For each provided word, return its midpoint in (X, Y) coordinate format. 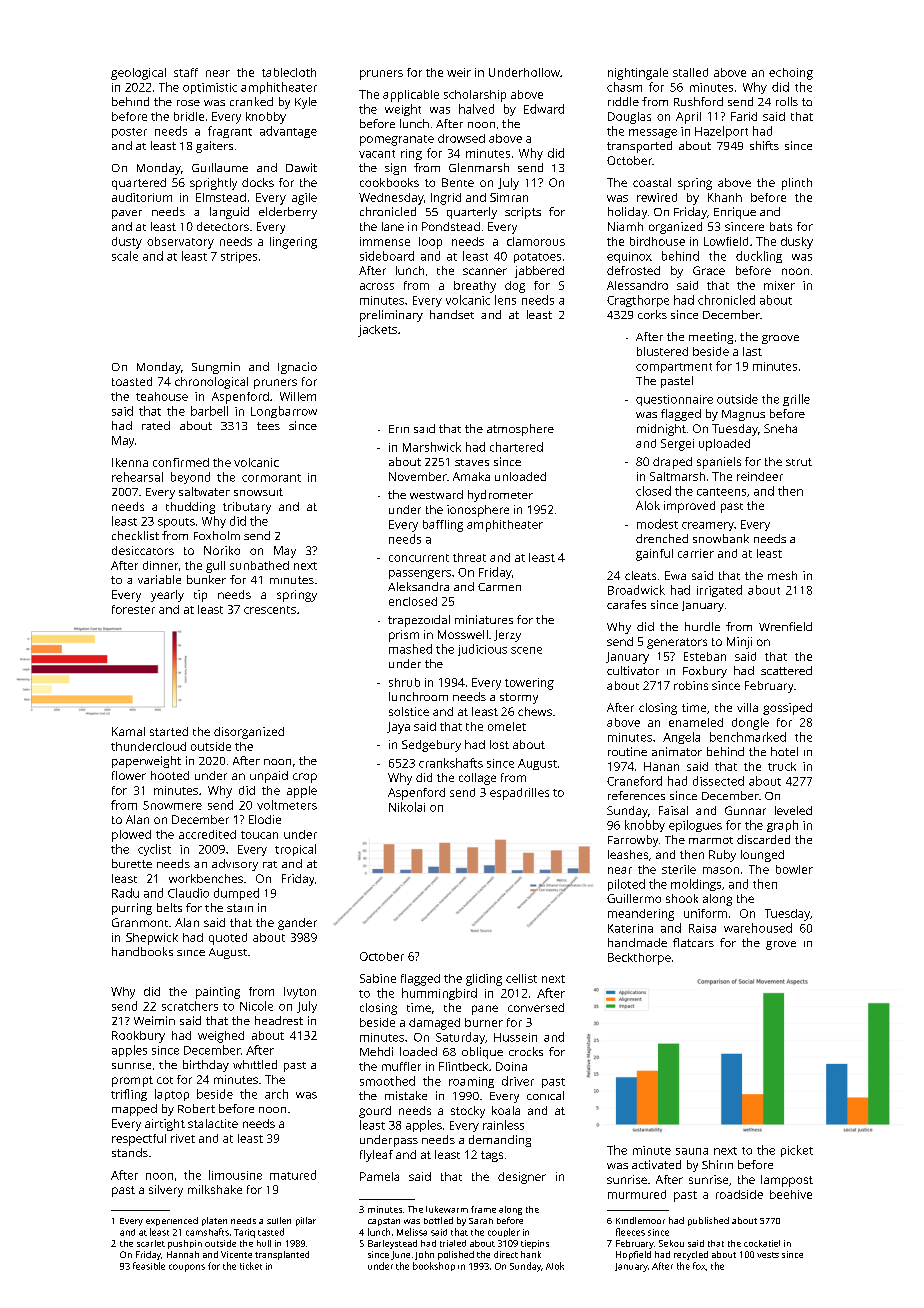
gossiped (787, 709)
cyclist (154, 850)
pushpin (185, 1244)
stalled (690, 72)
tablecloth (289, 72)
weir (459, 72)
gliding (484, 980)
